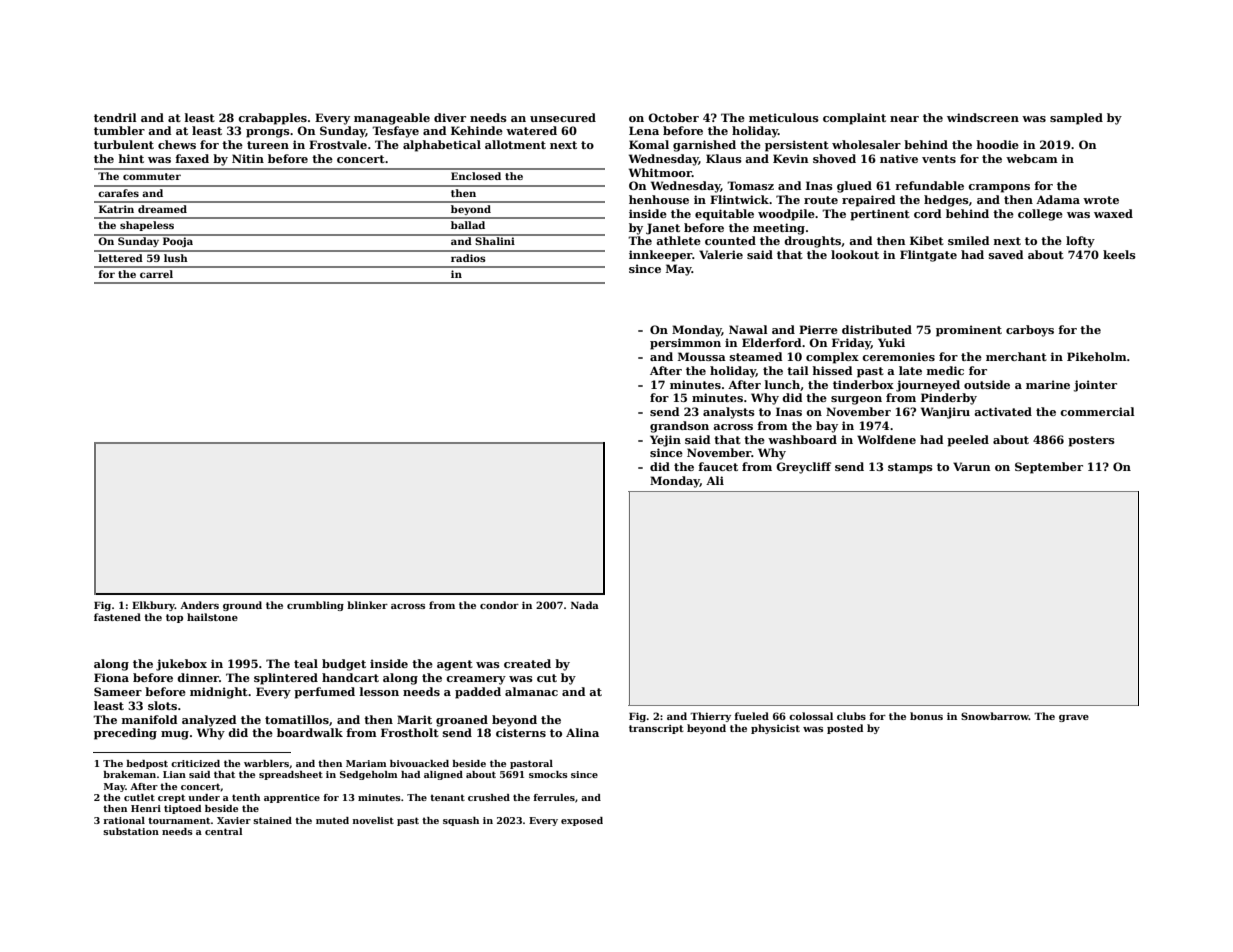 Image resolution: width=1233 pixels, height=952 pixels. What do you see at coordinates (679, 427) in the document?
I see `grandson` at bounding box center [679, 427].
